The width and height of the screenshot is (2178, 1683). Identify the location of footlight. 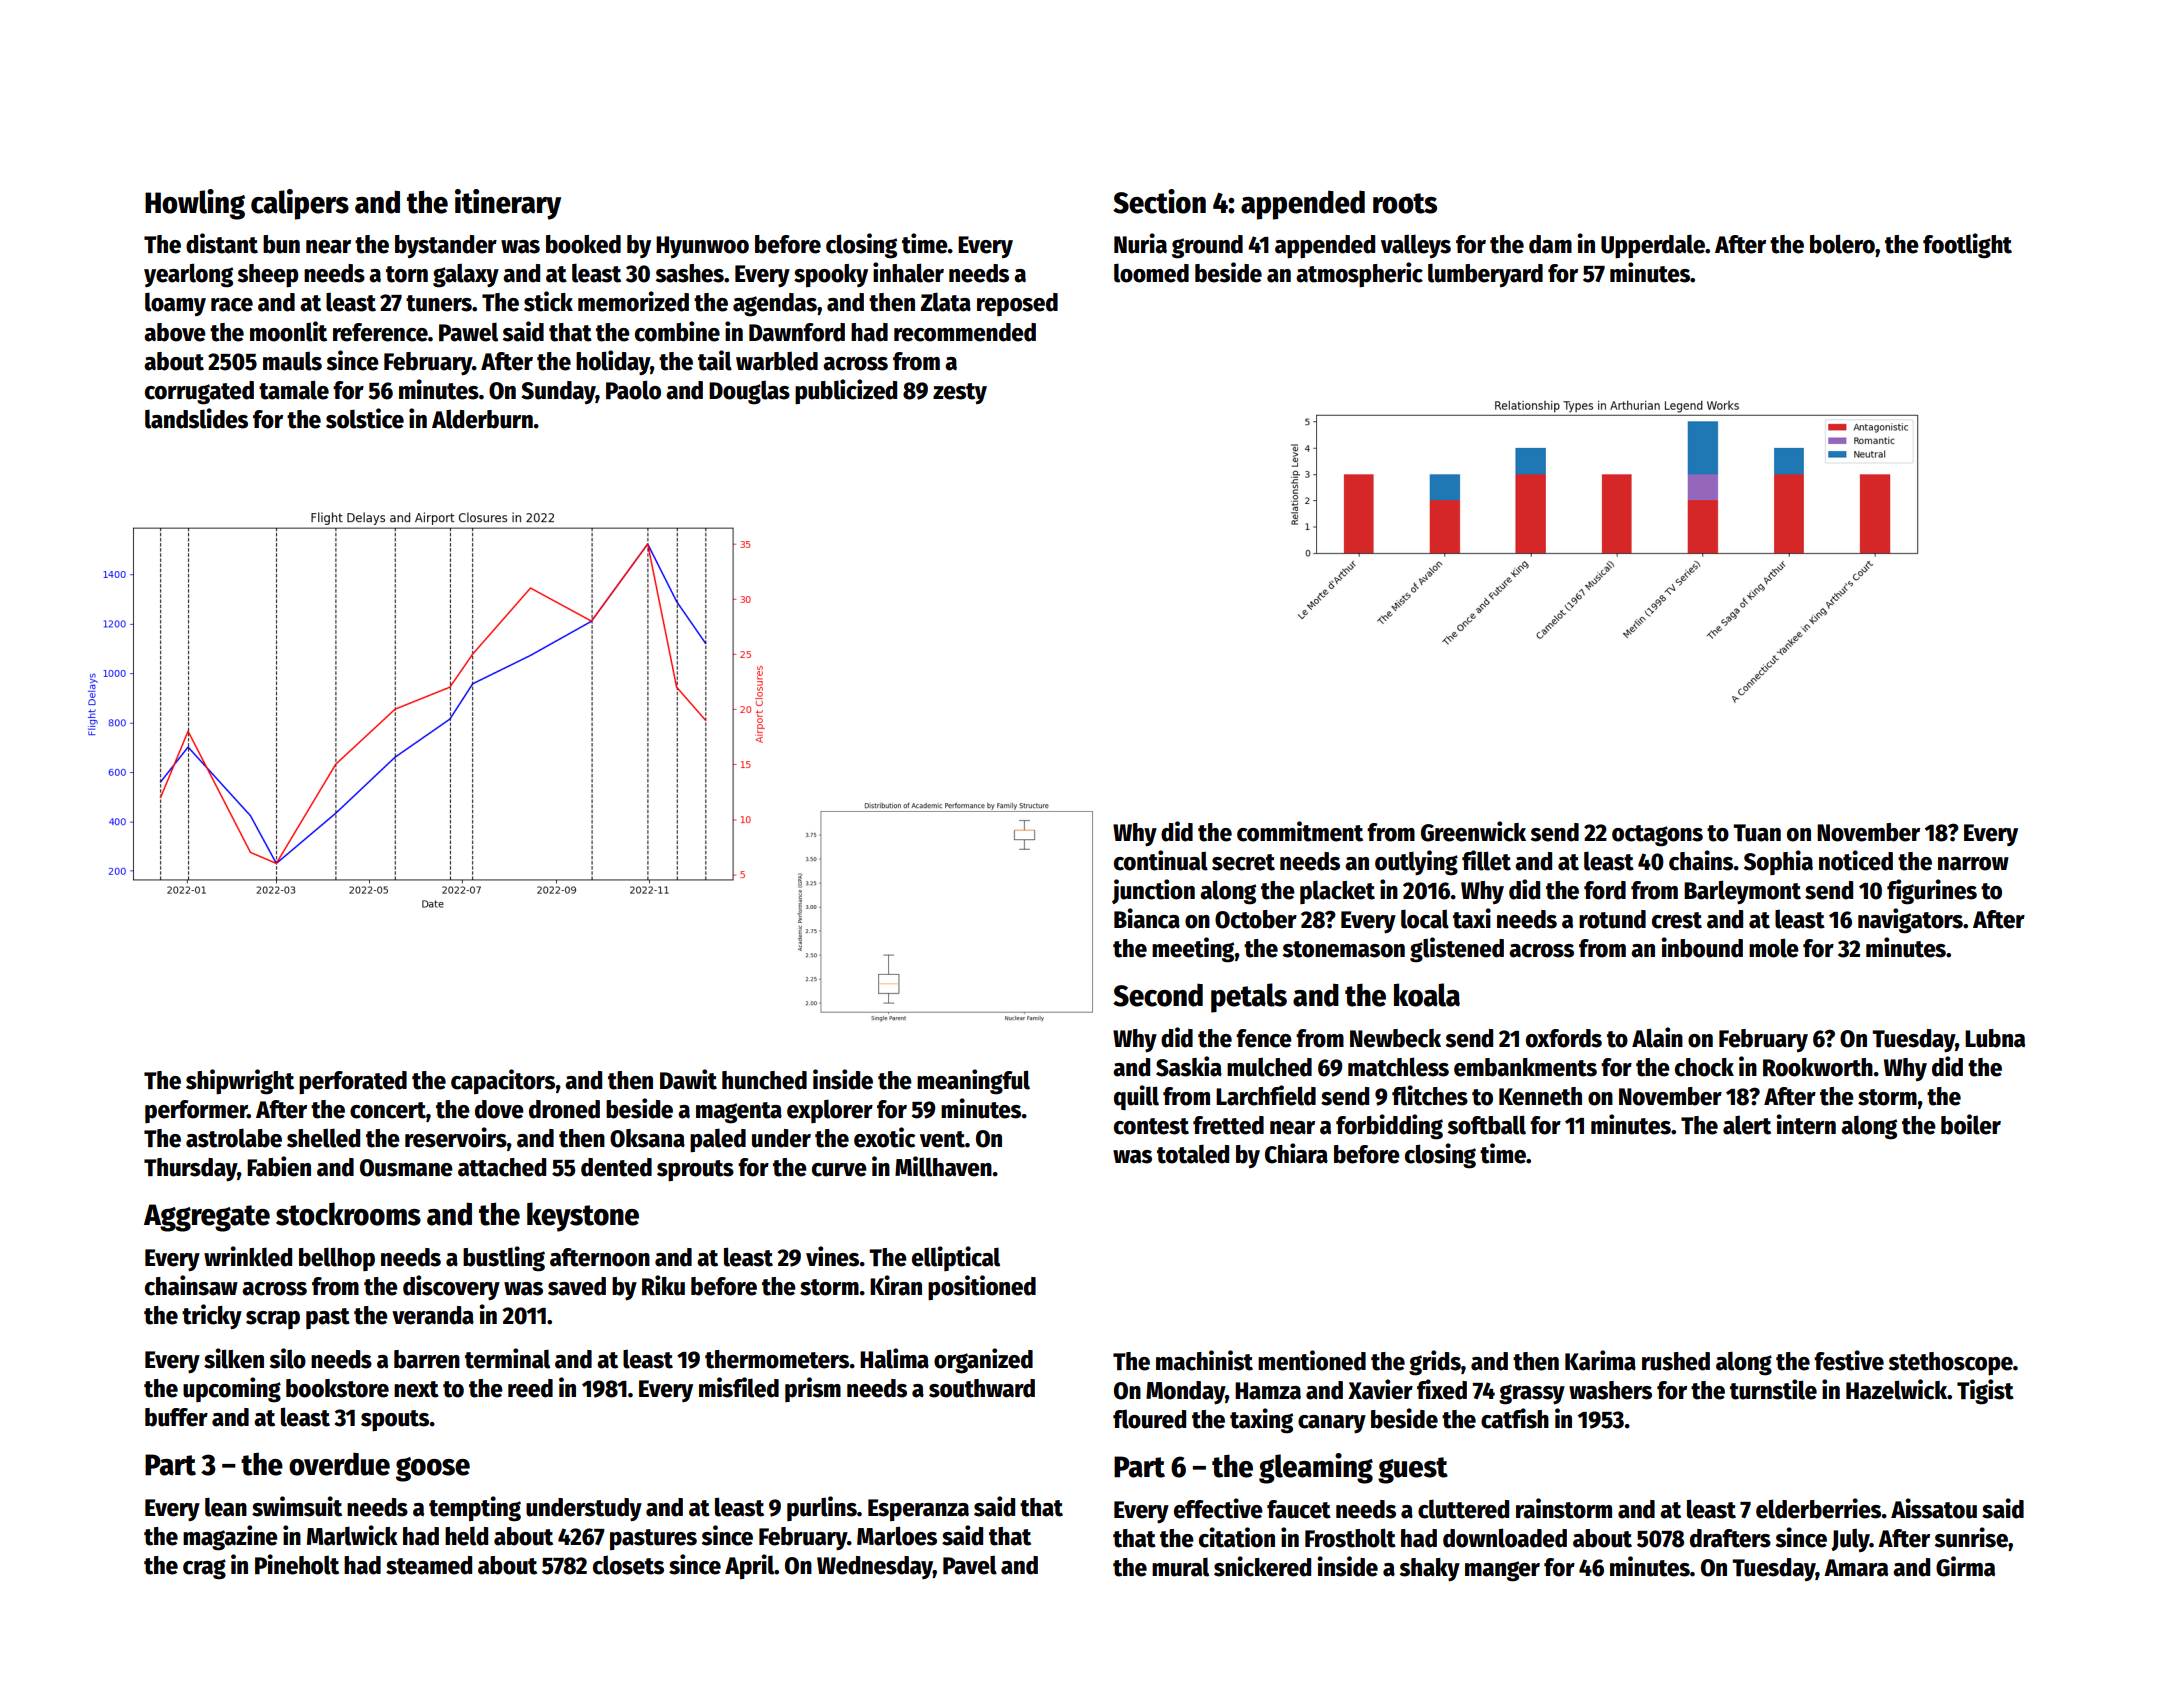
(1967, 246).
